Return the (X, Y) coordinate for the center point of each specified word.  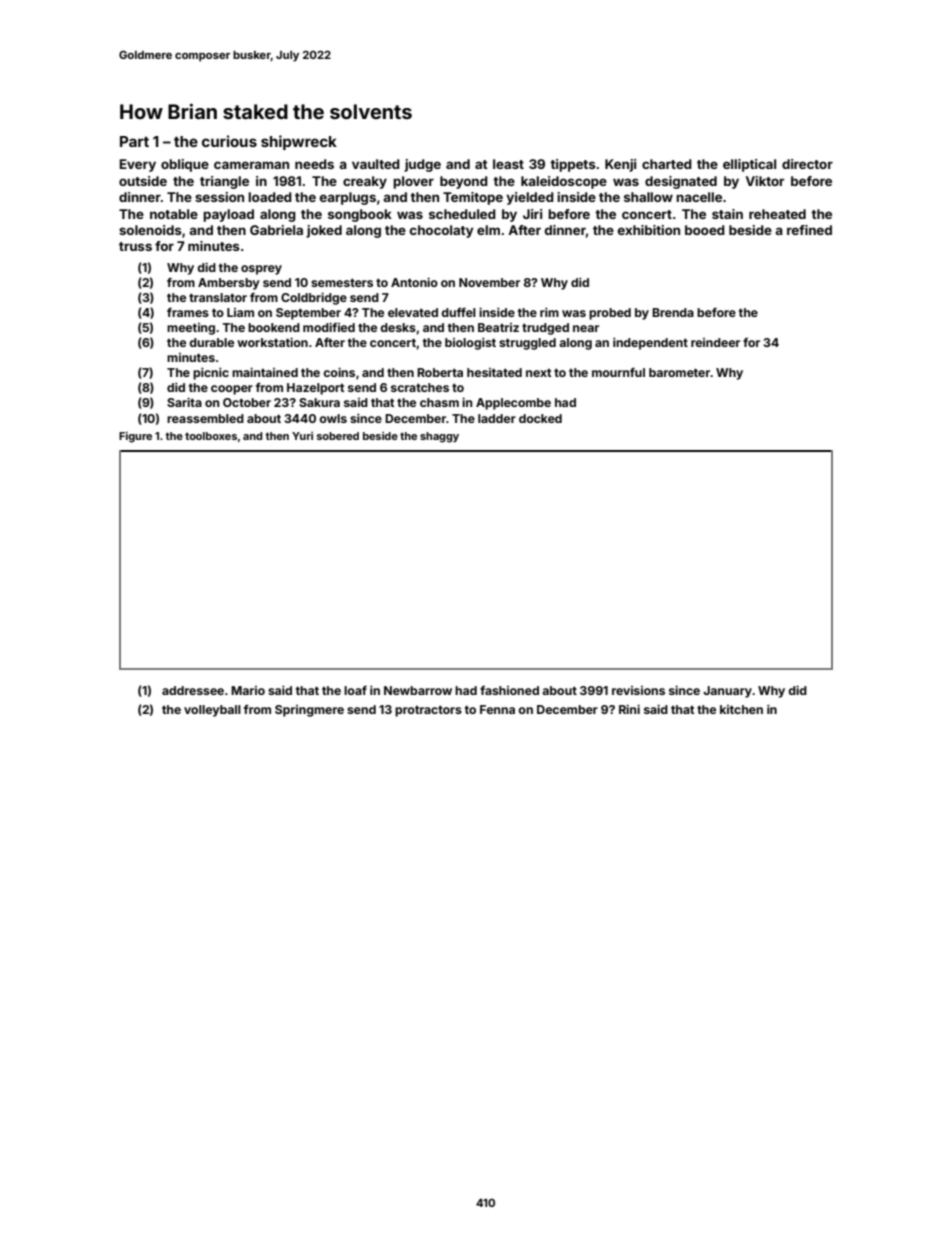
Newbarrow (418, 690)
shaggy (439, 437)
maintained (265, 372)
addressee (193, 690)
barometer (680, 372)
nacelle (699, 197)
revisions (638, 690)
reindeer (715, 342)
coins (339, 372)
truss (135, 246)
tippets (573, 165)
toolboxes (211, 436)
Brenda (673, 312)
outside (143, 181)
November (489, 282)
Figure (135, 437)
